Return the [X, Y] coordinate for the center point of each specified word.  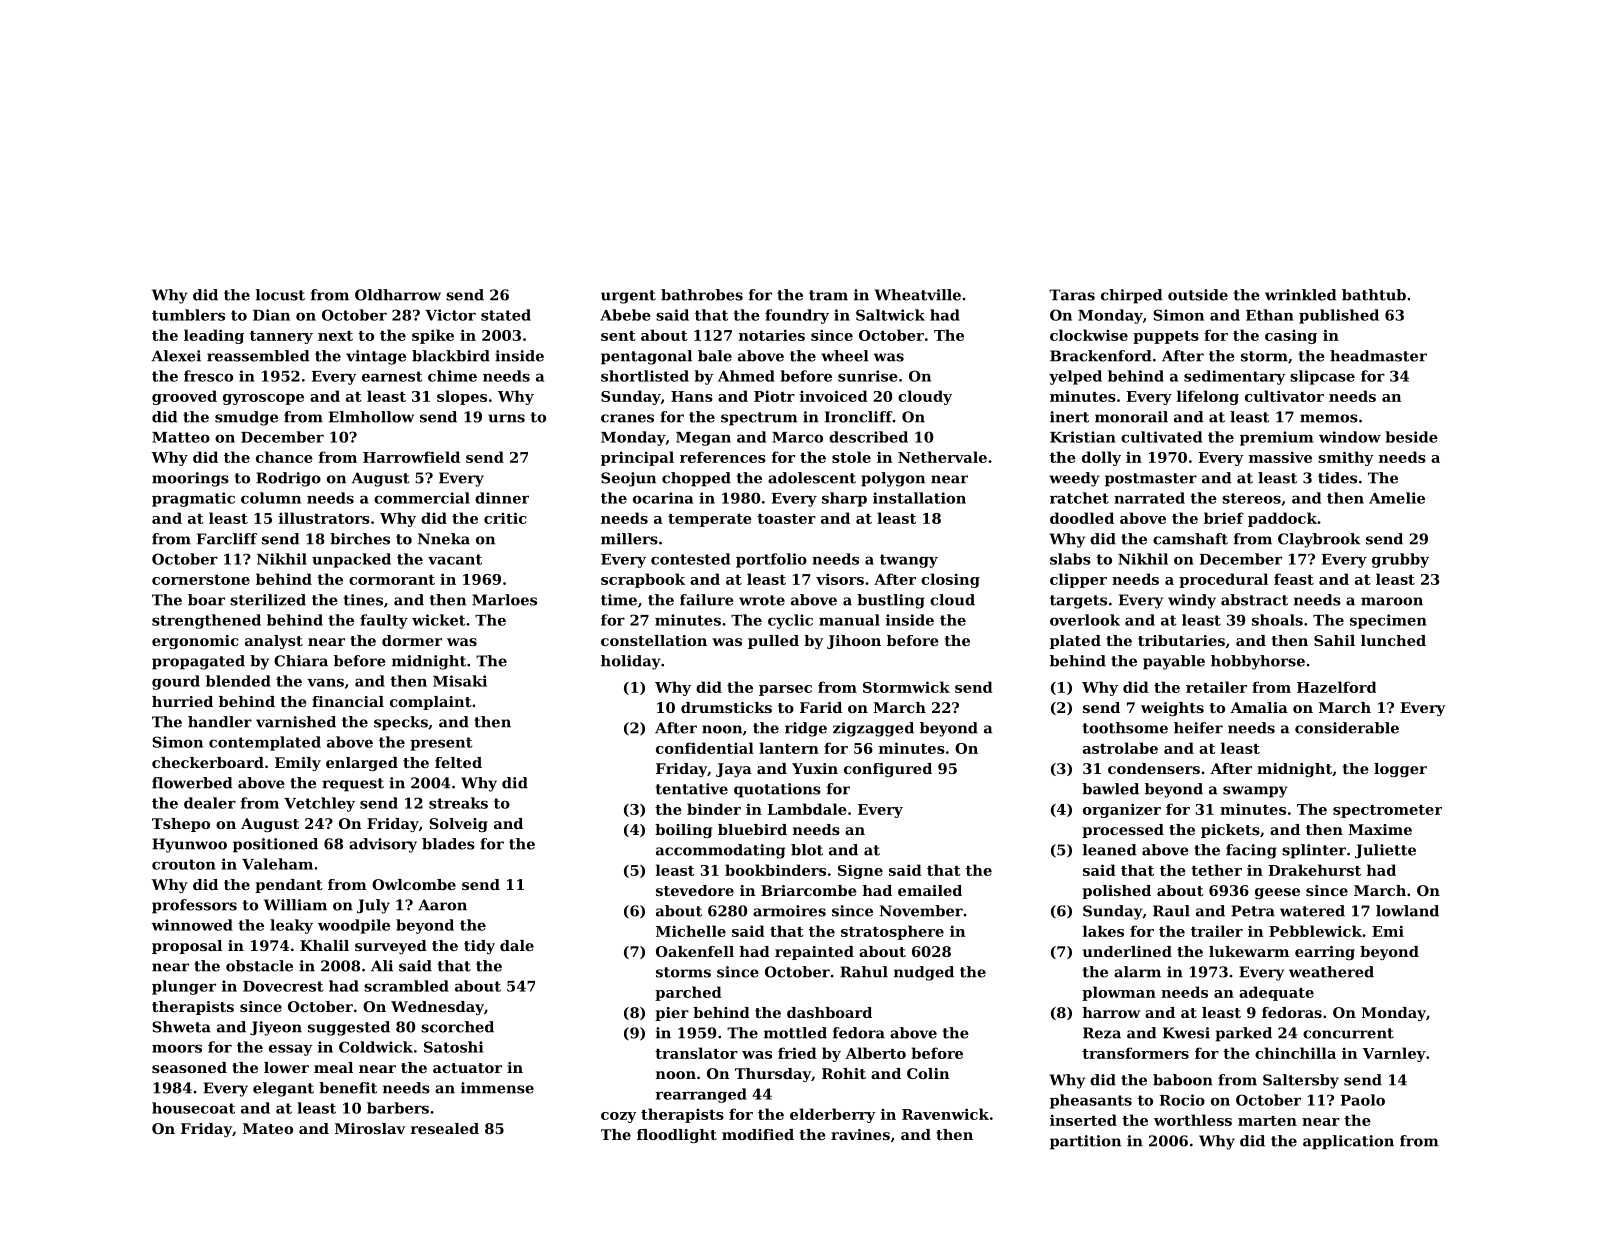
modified [758, 1134]
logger [1400, 770]
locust [280, 295]
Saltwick [890, 315]
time [619, 600]
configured [888, 770]
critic [505, 518]
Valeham [277, 864]
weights [1172, 709]
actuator [467, 1068]
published [1339, 316]
